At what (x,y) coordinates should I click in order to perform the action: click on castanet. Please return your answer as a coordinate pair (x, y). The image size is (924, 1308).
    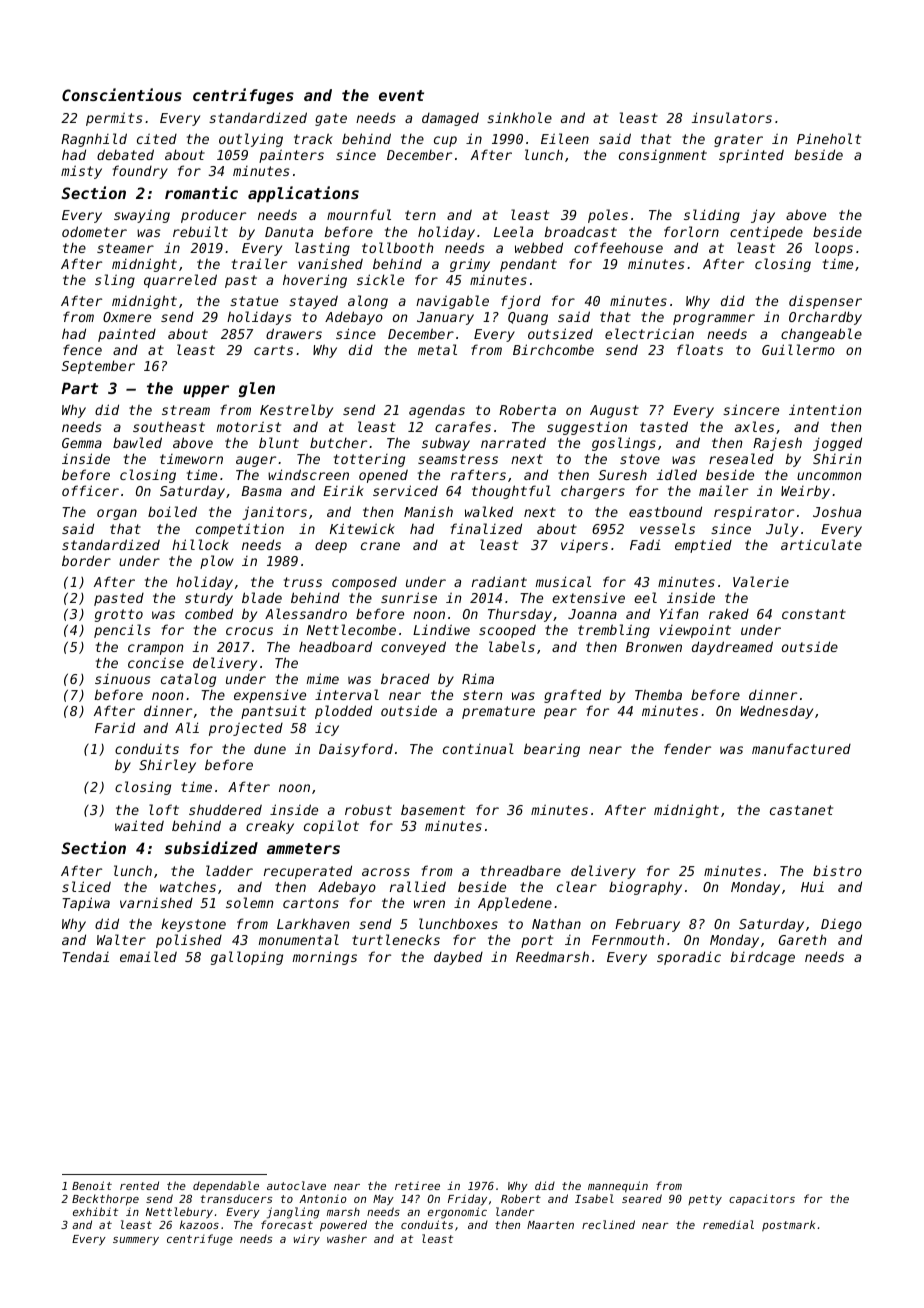
    Looking at the image, I should click on (801, 810).
